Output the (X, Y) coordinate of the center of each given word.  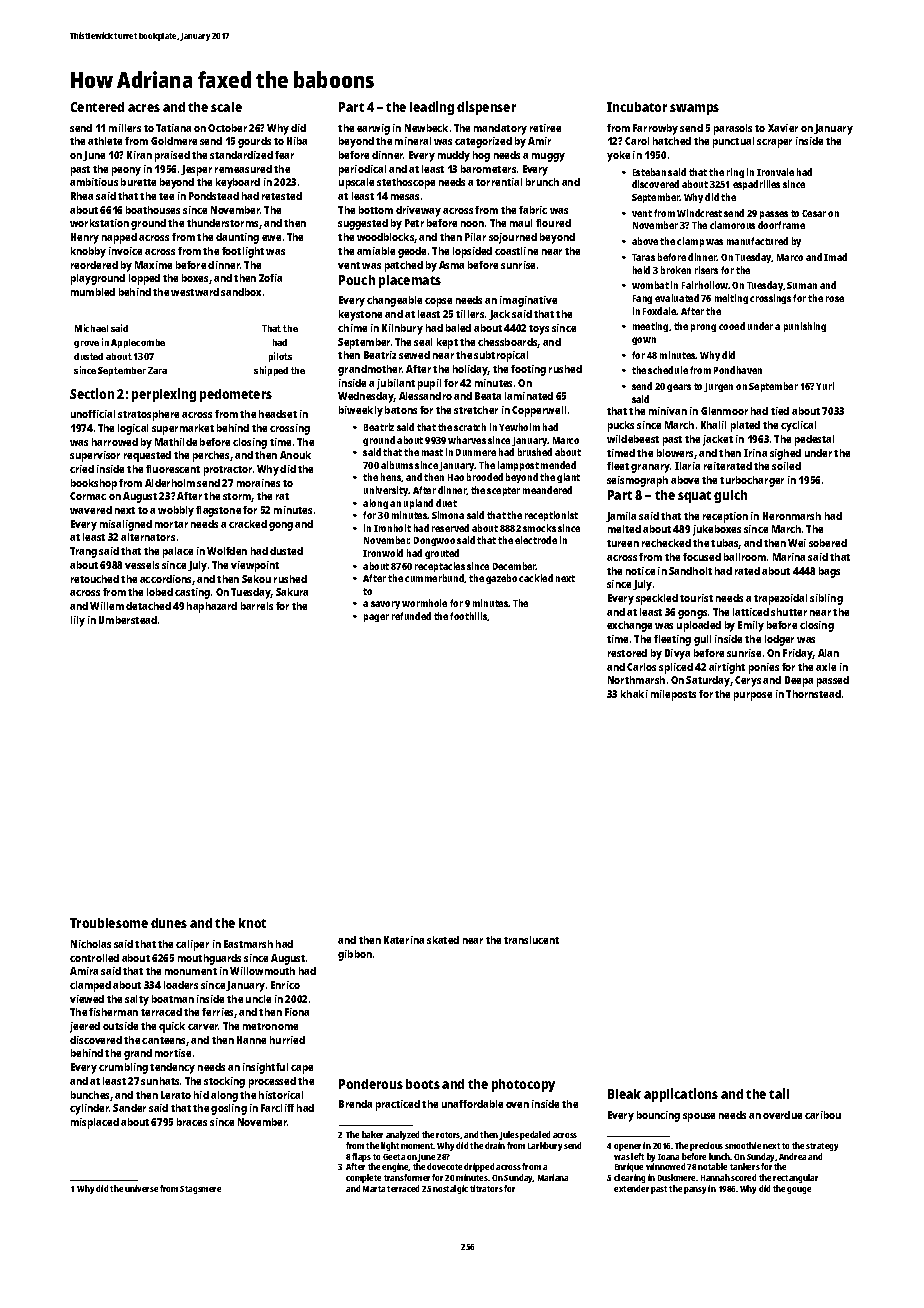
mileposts (673, 695)
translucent (531, 940)
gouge (799, 1190)
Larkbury (545, 1146)
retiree (545, 128)
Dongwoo (434, 541)
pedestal (814, 440)
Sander (129, 1108)
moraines (258, 483)
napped (119, 238)
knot (252, 923)
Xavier (783, 128)
